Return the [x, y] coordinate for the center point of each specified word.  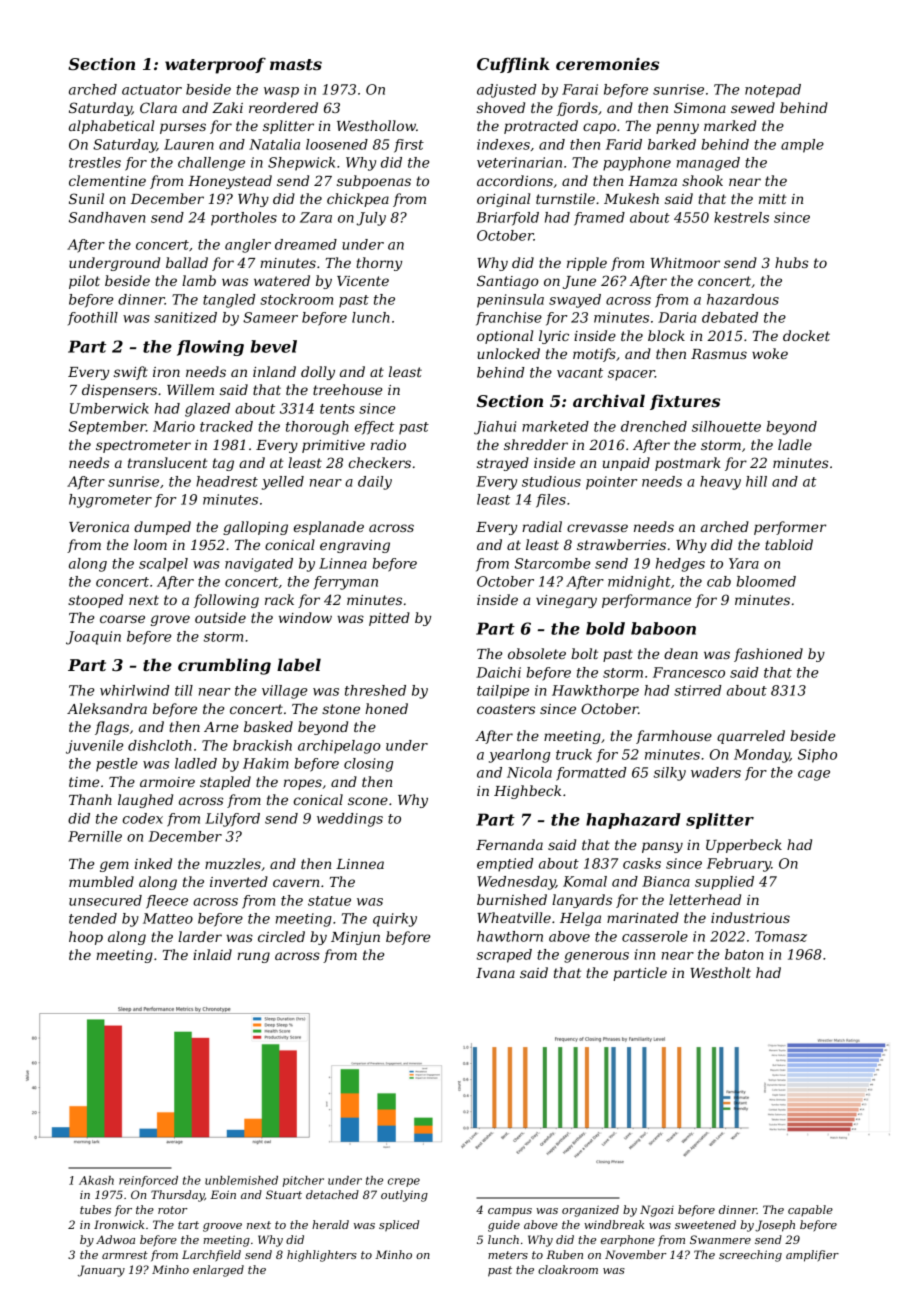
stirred [698, 690]
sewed [753, 107]
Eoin [223, 1194]
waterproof [215, 65]
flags [112, 728]
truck [574, 754]
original [503, 200]
